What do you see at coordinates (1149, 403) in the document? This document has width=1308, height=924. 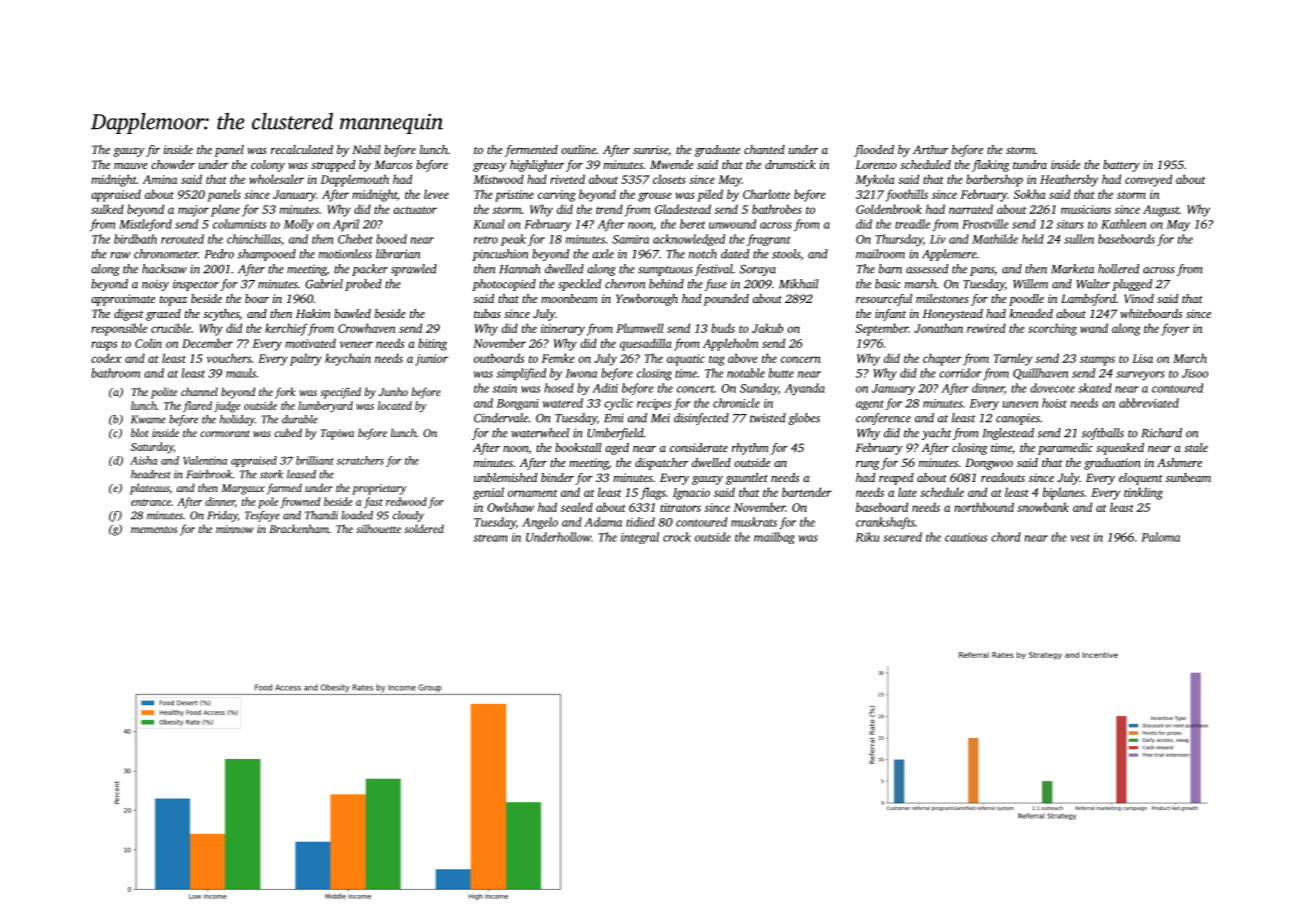 I see `abbreviated` at bounding box center [1149, 403].
